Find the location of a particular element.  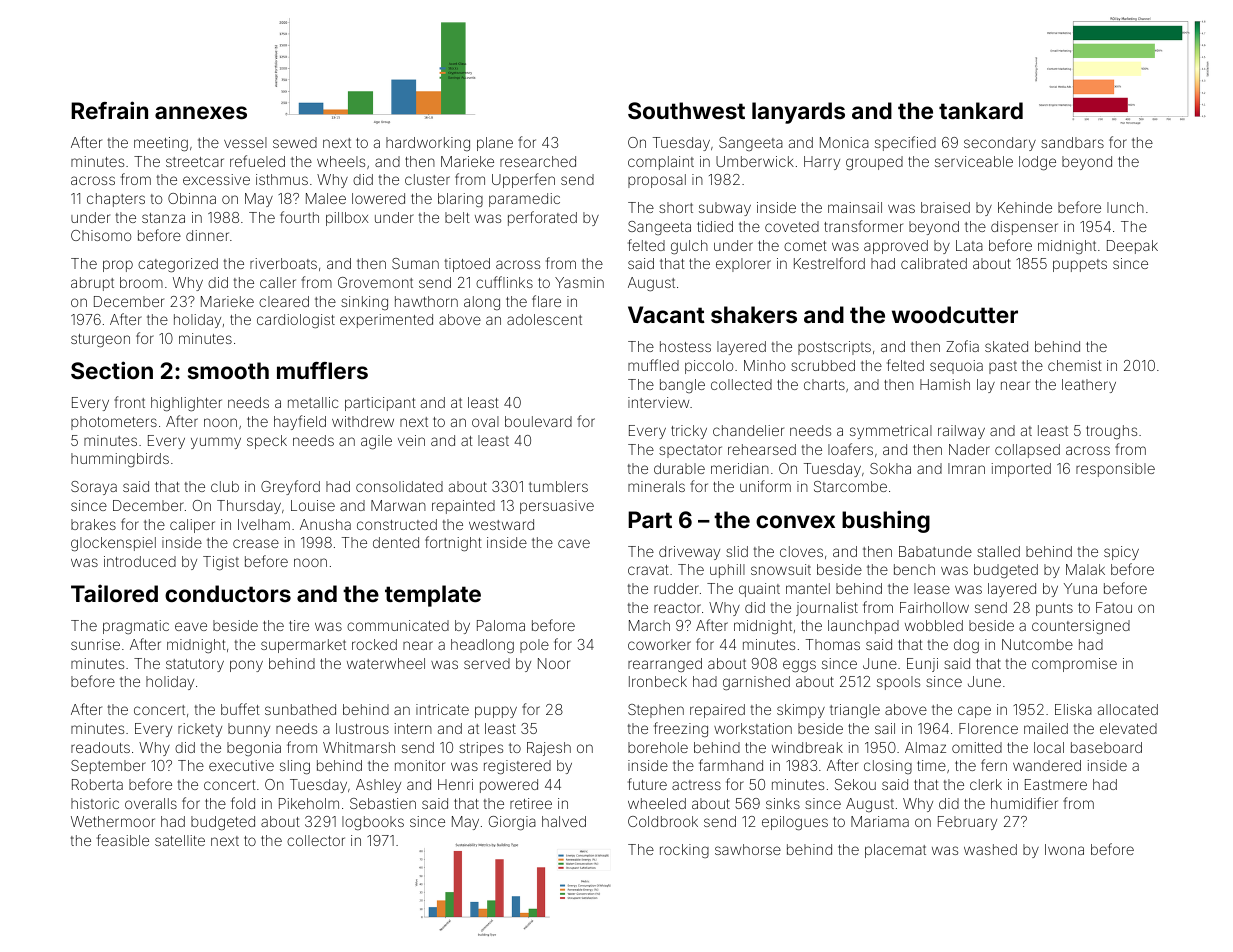

collector is located at coordinates (316, 840).
